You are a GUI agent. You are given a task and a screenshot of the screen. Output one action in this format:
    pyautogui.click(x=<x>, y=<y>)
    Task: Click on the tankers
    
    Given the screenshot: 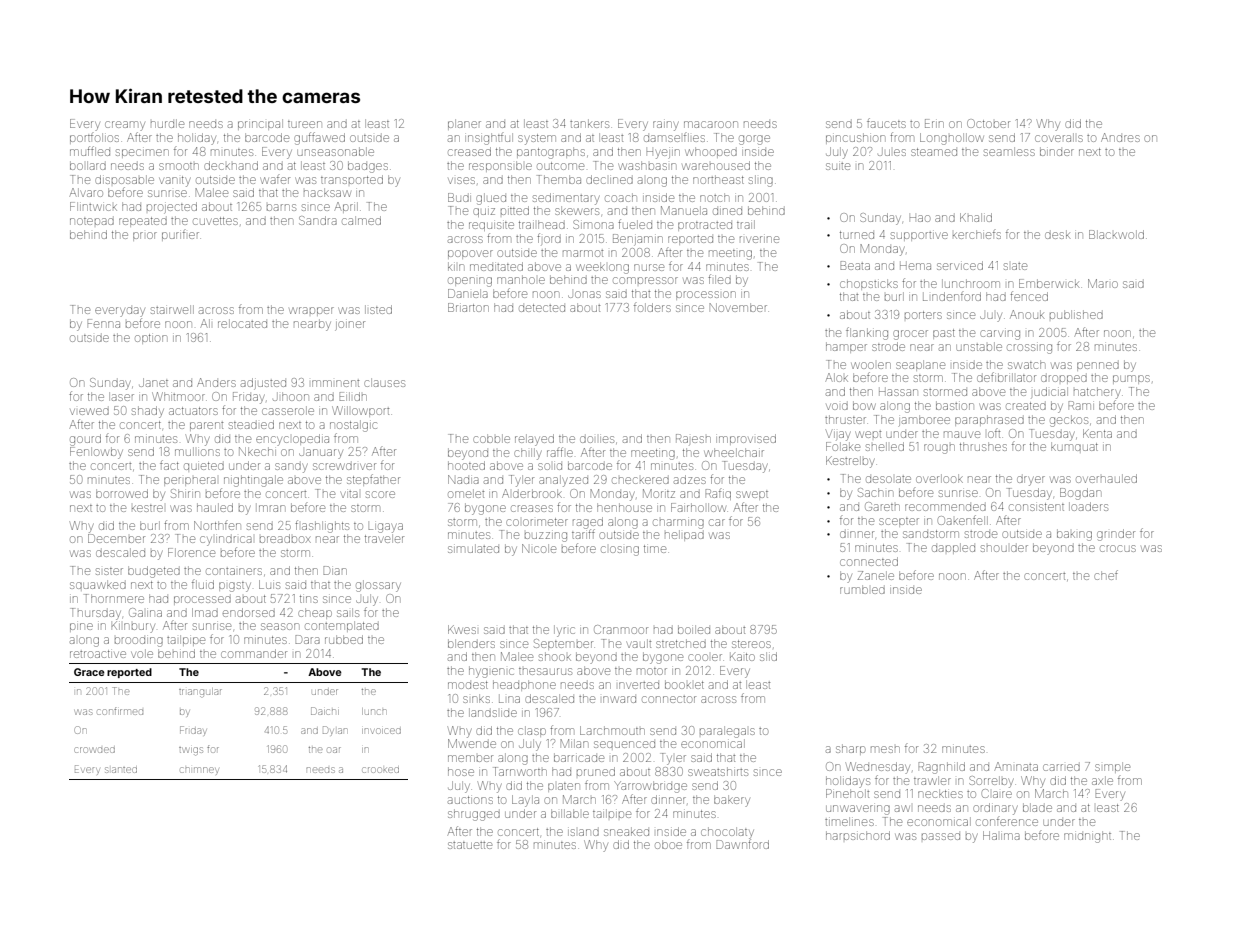 What is the action you would take?
    pyautogui.click(x=589, y=123)
